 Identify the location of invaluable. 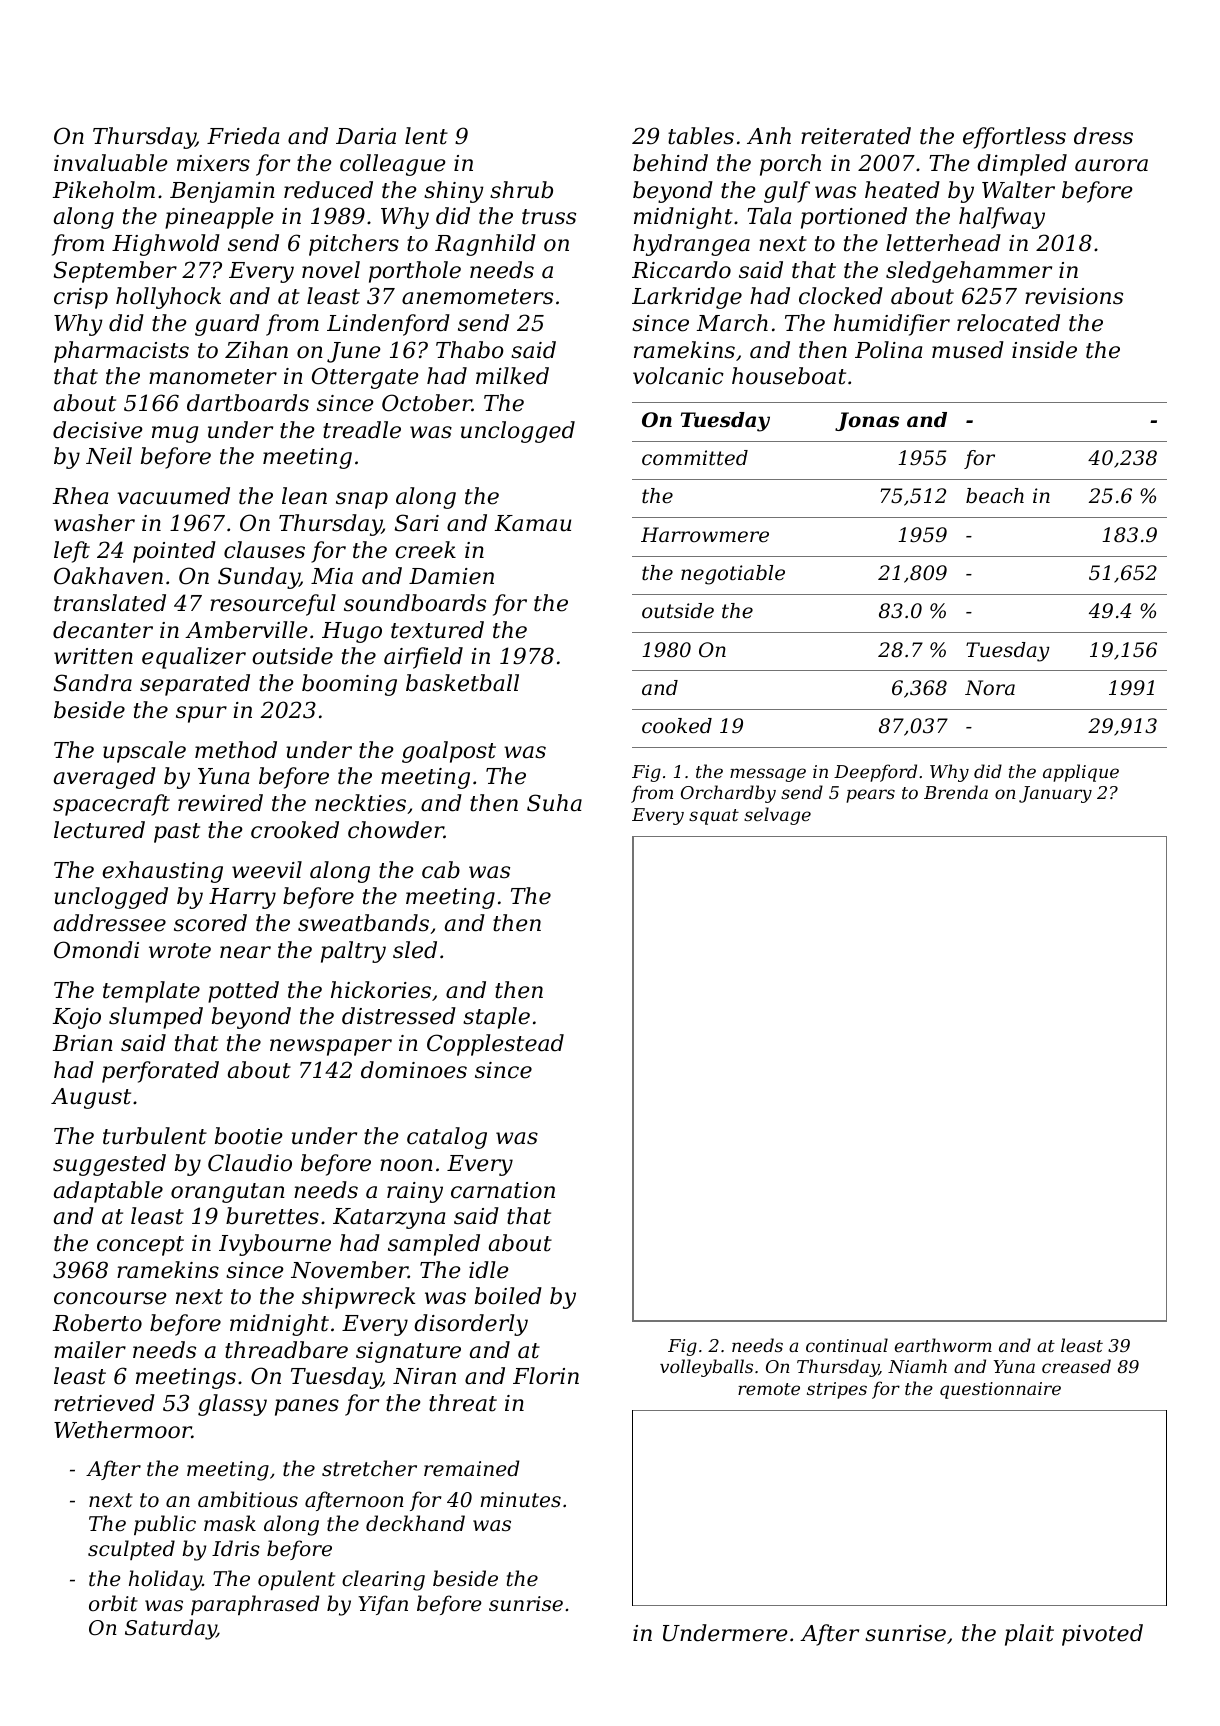
(111, 163).
